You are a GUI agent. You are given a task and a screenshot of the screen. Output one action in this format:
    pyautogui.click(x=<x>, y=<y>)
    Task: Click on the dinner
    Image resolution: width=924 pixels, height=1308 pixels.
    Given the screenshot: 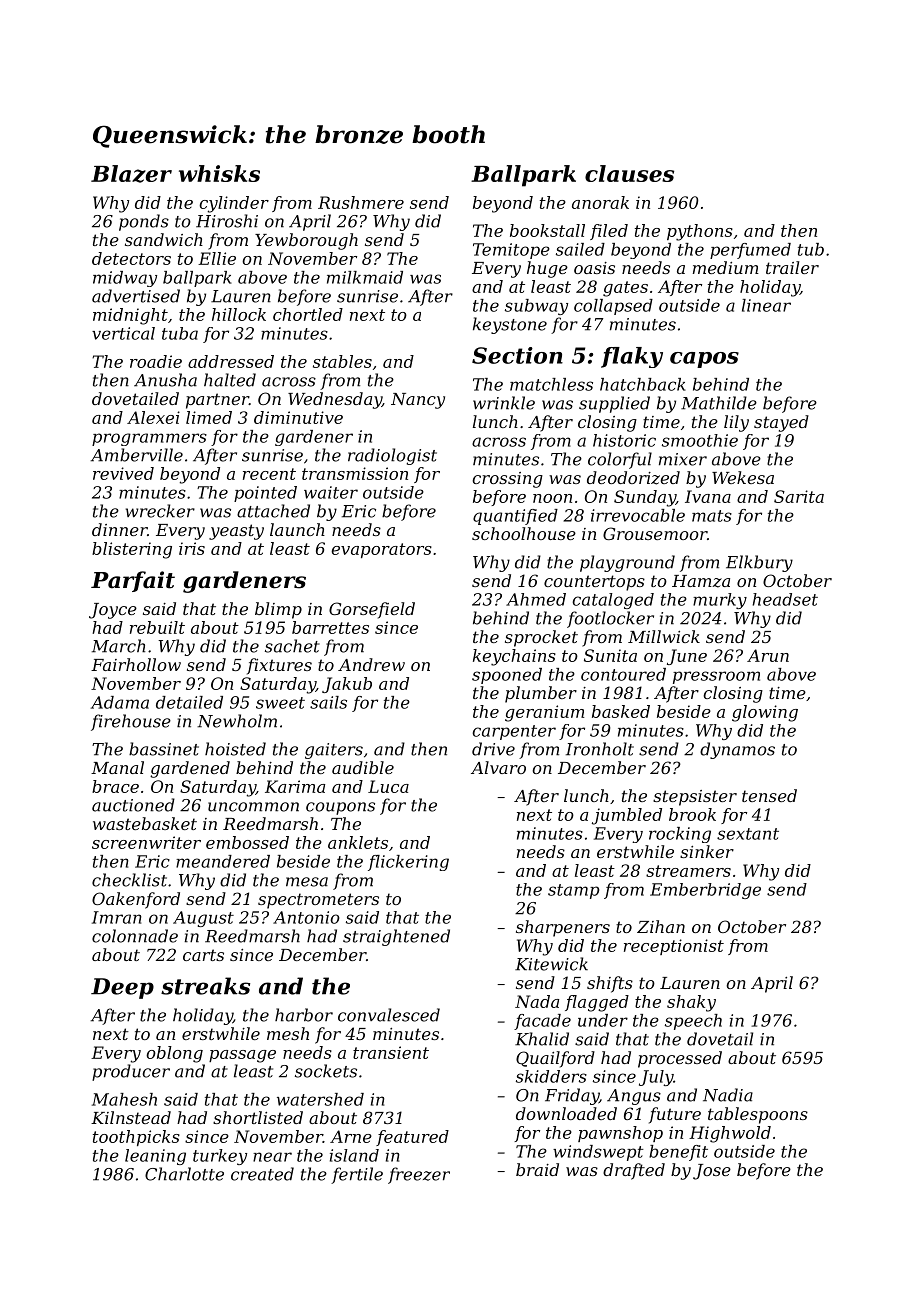 What is the action you would take?
    pyautogui.click(x=119, y=529)
